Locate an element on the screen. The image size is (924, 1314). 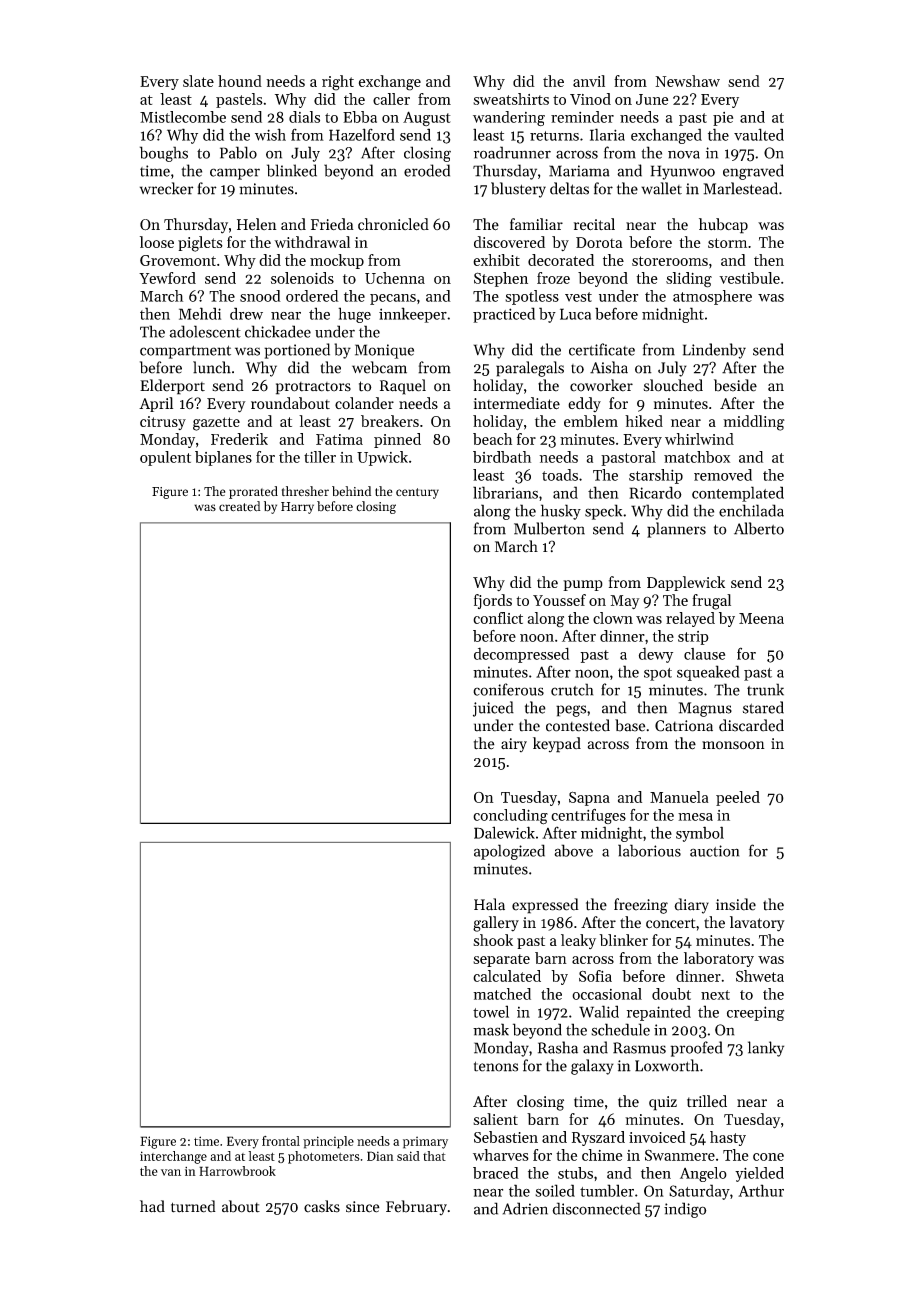
atmosphere is located at coordinates (712, 297).
